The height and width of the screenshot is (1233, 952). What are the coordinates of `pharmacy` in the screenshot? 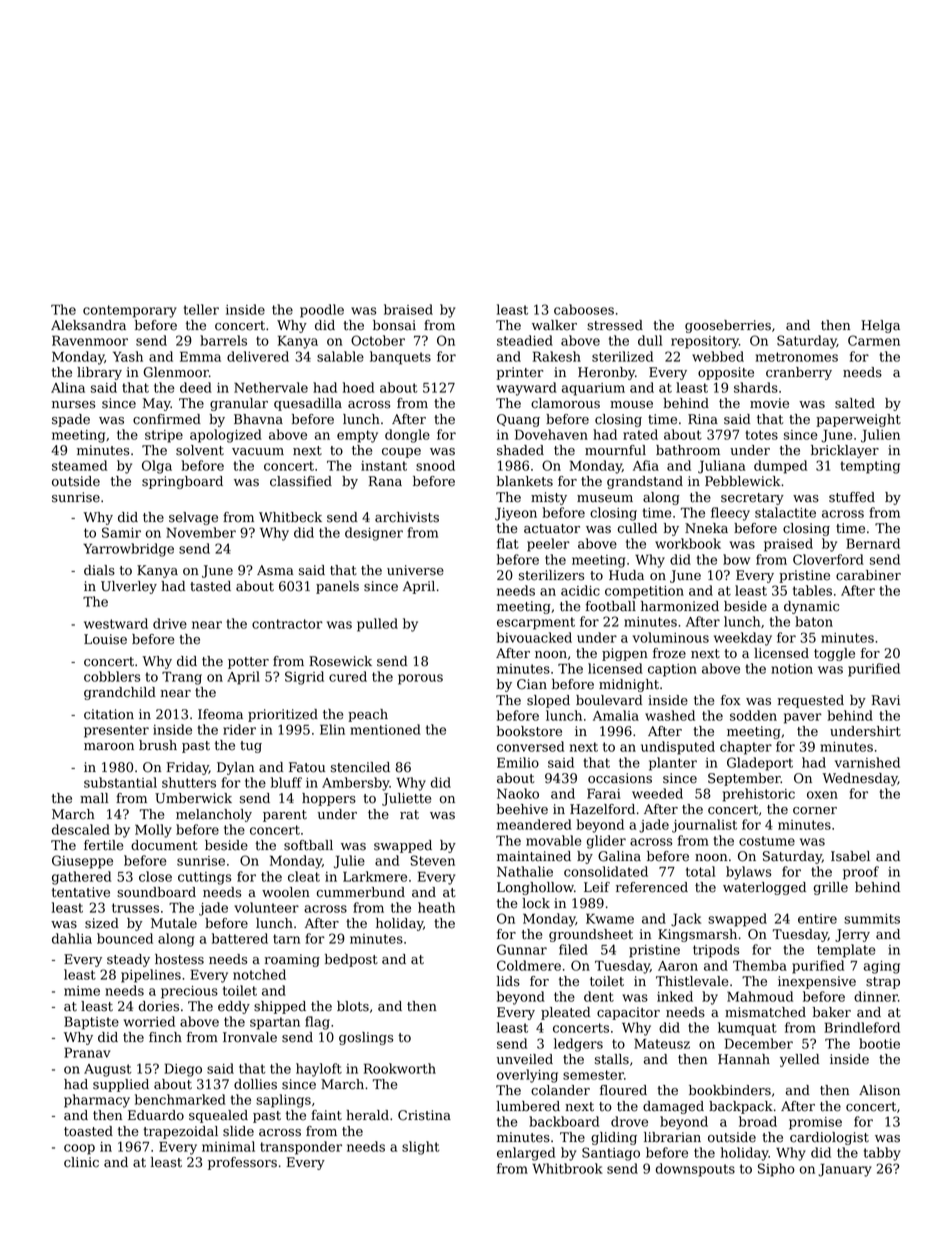 It's located at (97, 1101).
